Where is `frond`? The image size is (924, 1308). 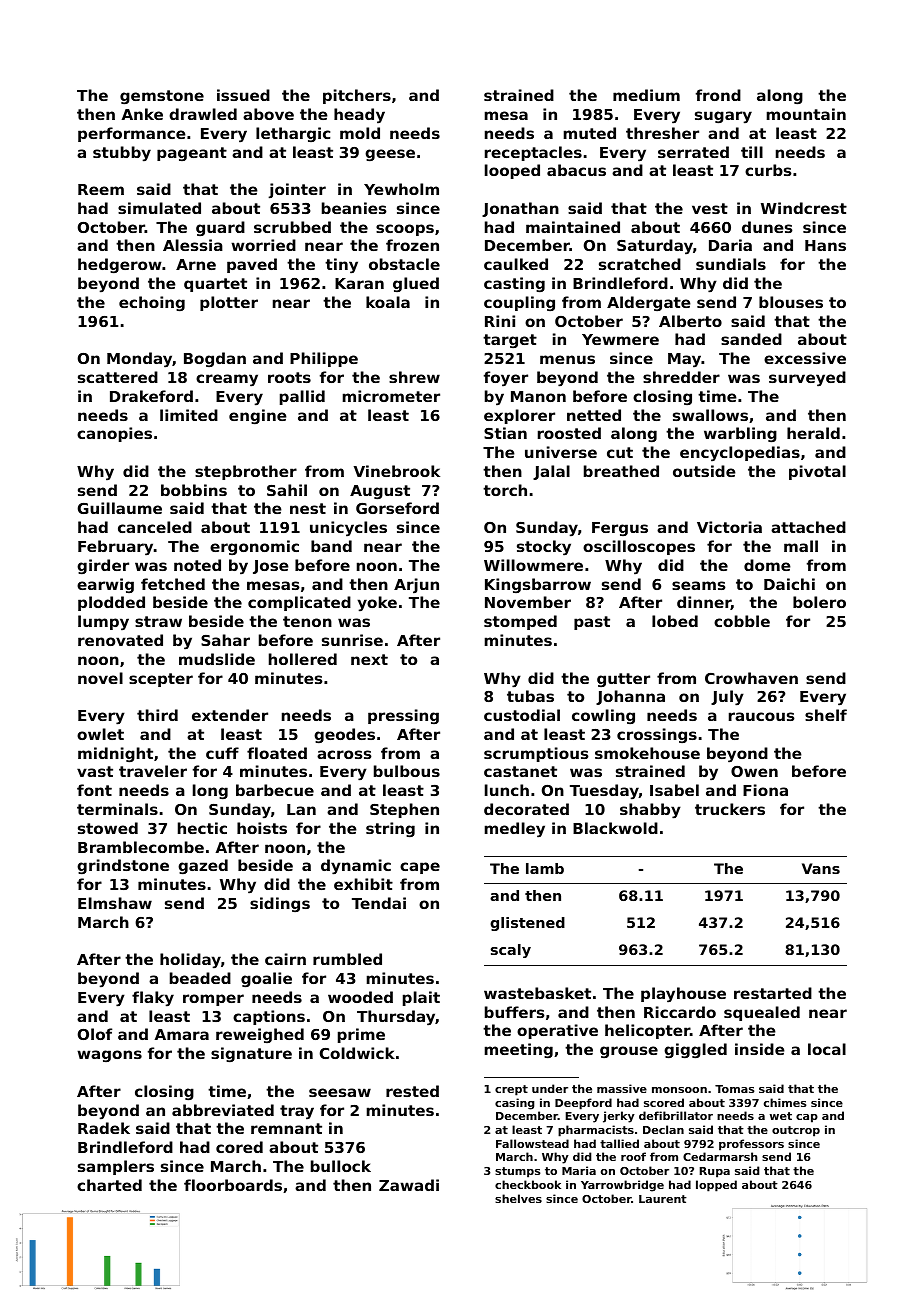 frond is located at coordinates (718, 95).
